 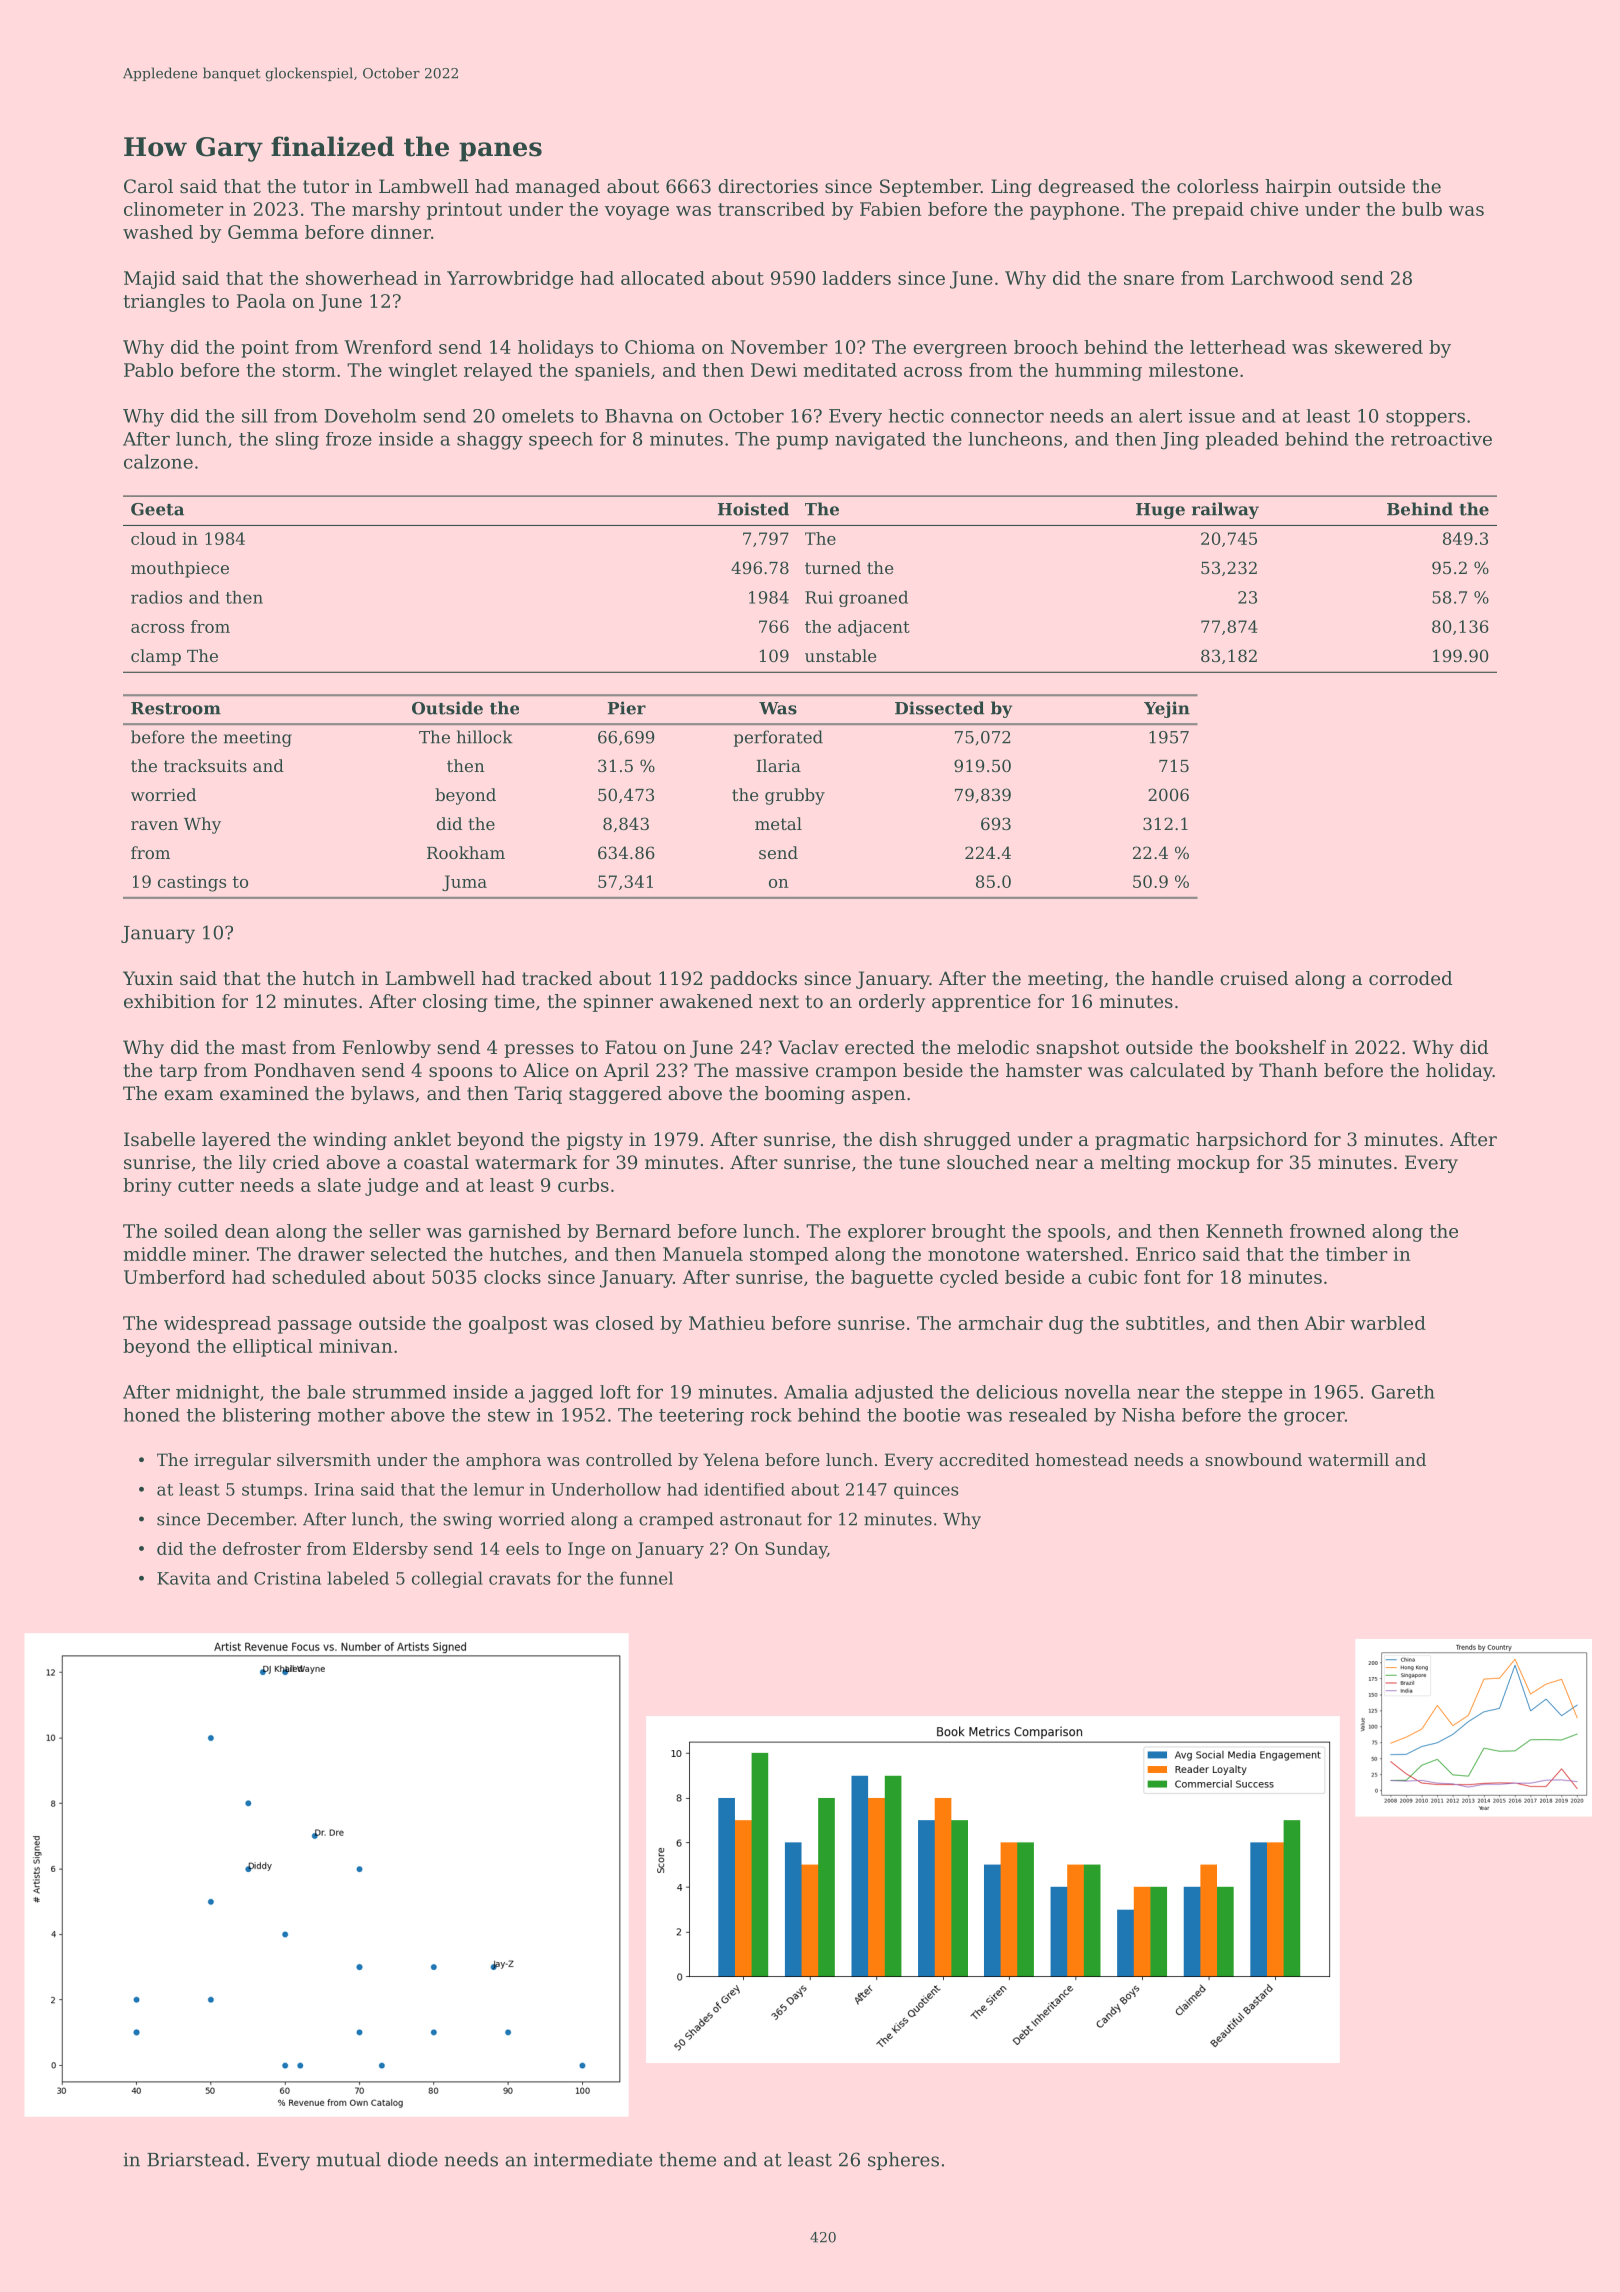 What do you see at coordinates (195, 2159) in the document?
I see `Briarstead` at bounding box center [195, 2159].
